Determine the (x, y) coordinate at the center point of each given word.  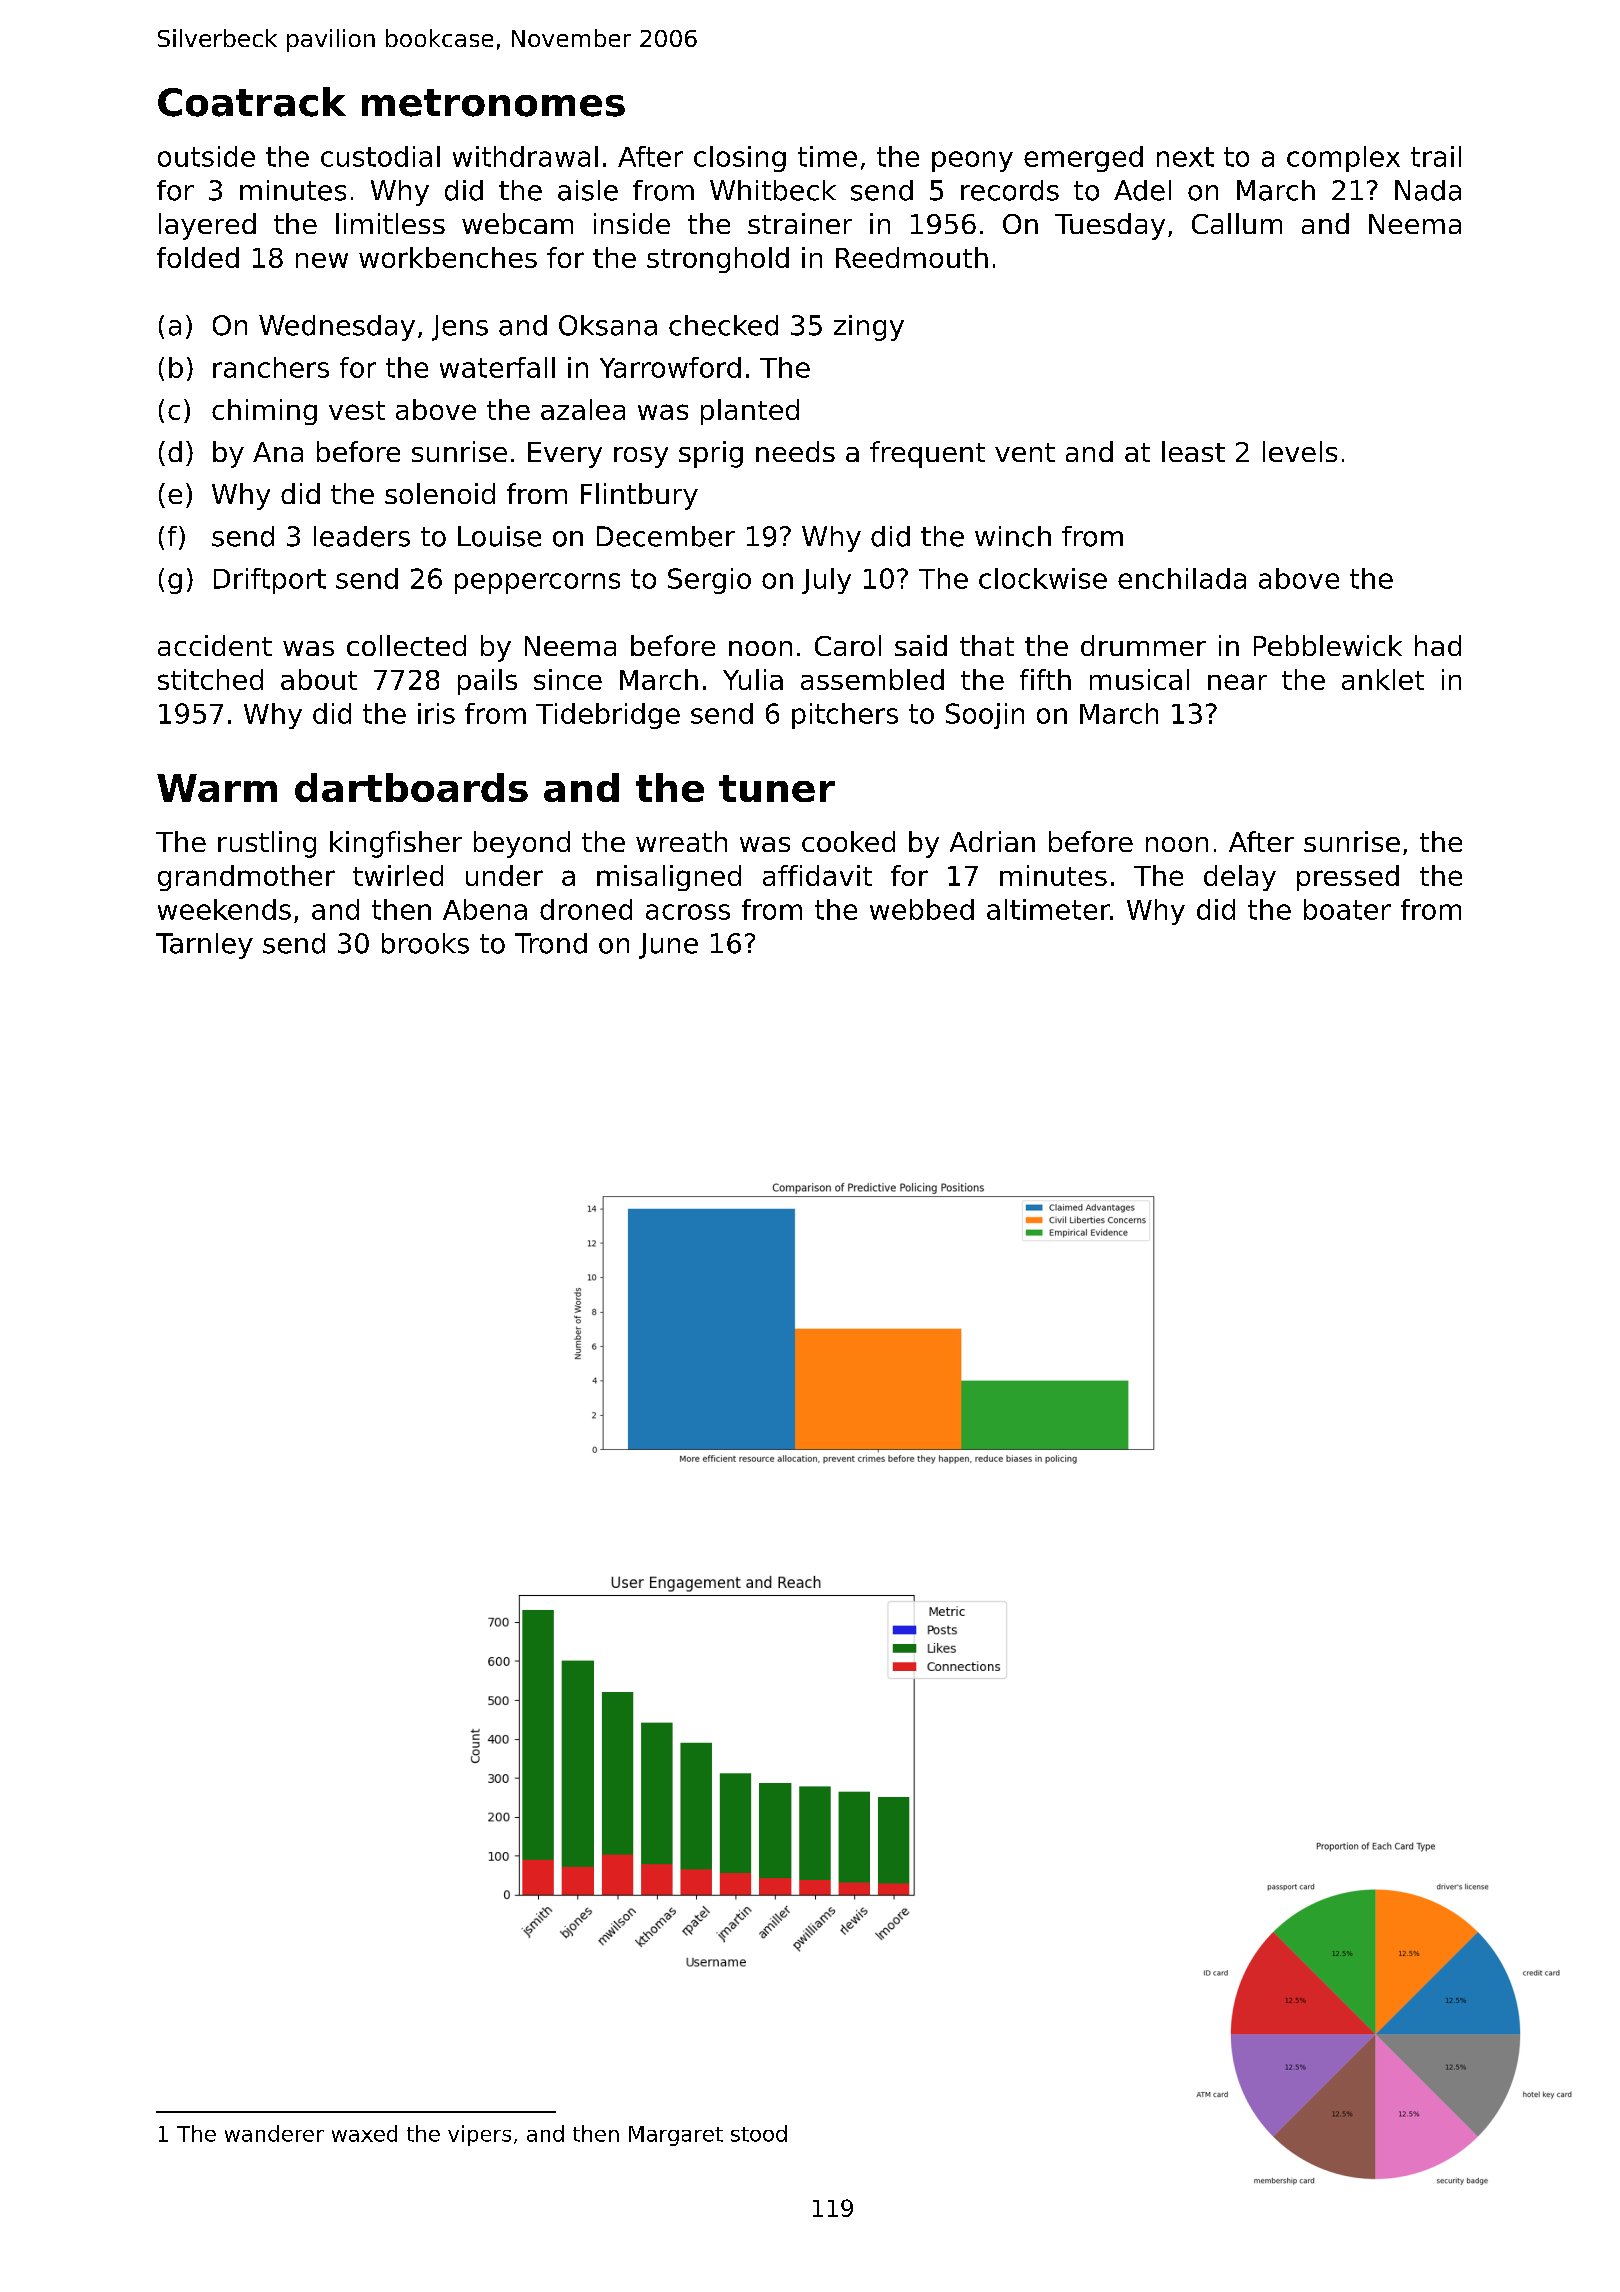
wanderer (274, 2133)
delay (1240, 878)
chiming (264, 412)
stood (759, 2133)
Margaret (676, 2136)
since (568, 679)
